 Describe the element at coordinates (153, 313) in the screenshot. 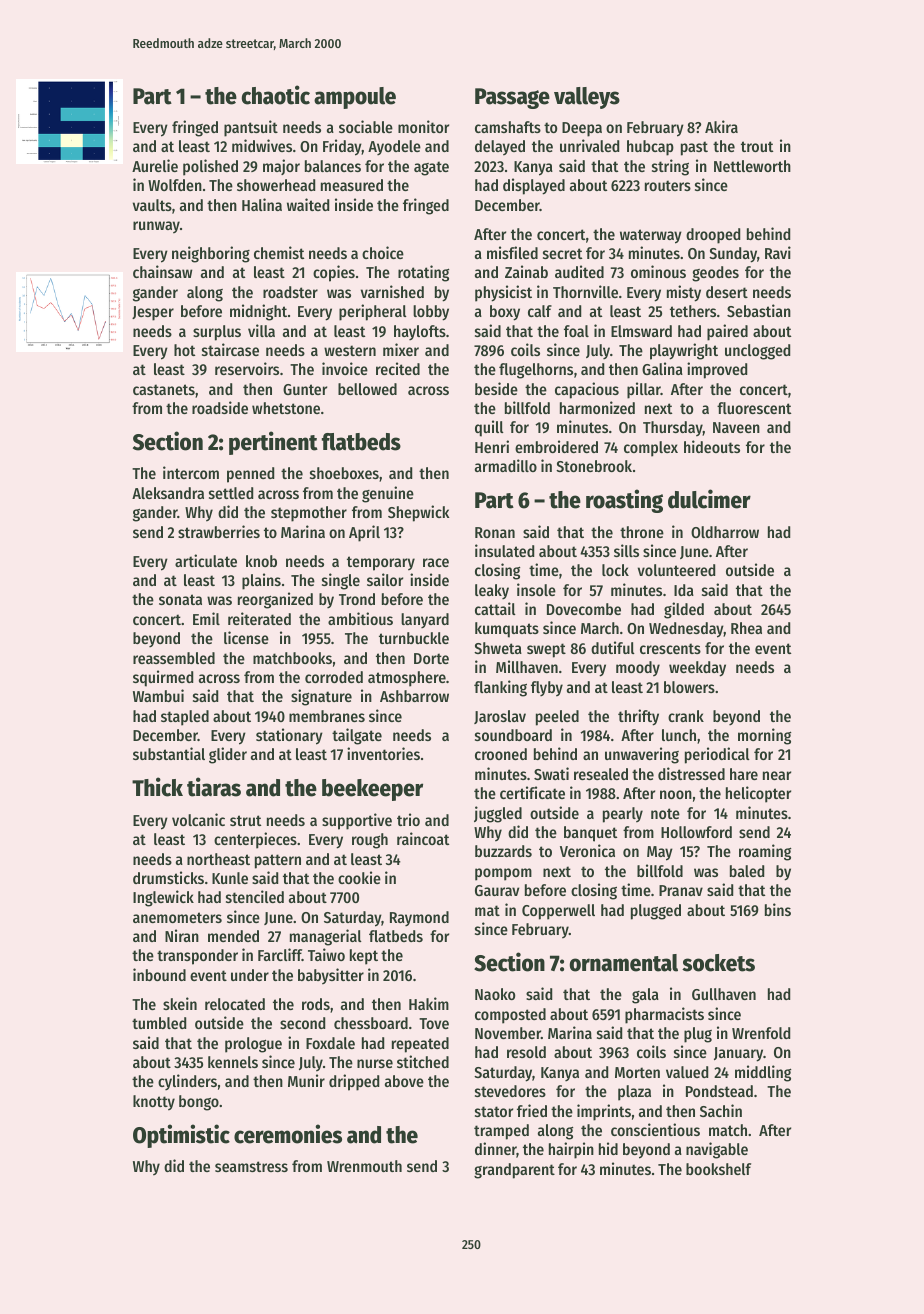

I see `Jesper` at that location.
